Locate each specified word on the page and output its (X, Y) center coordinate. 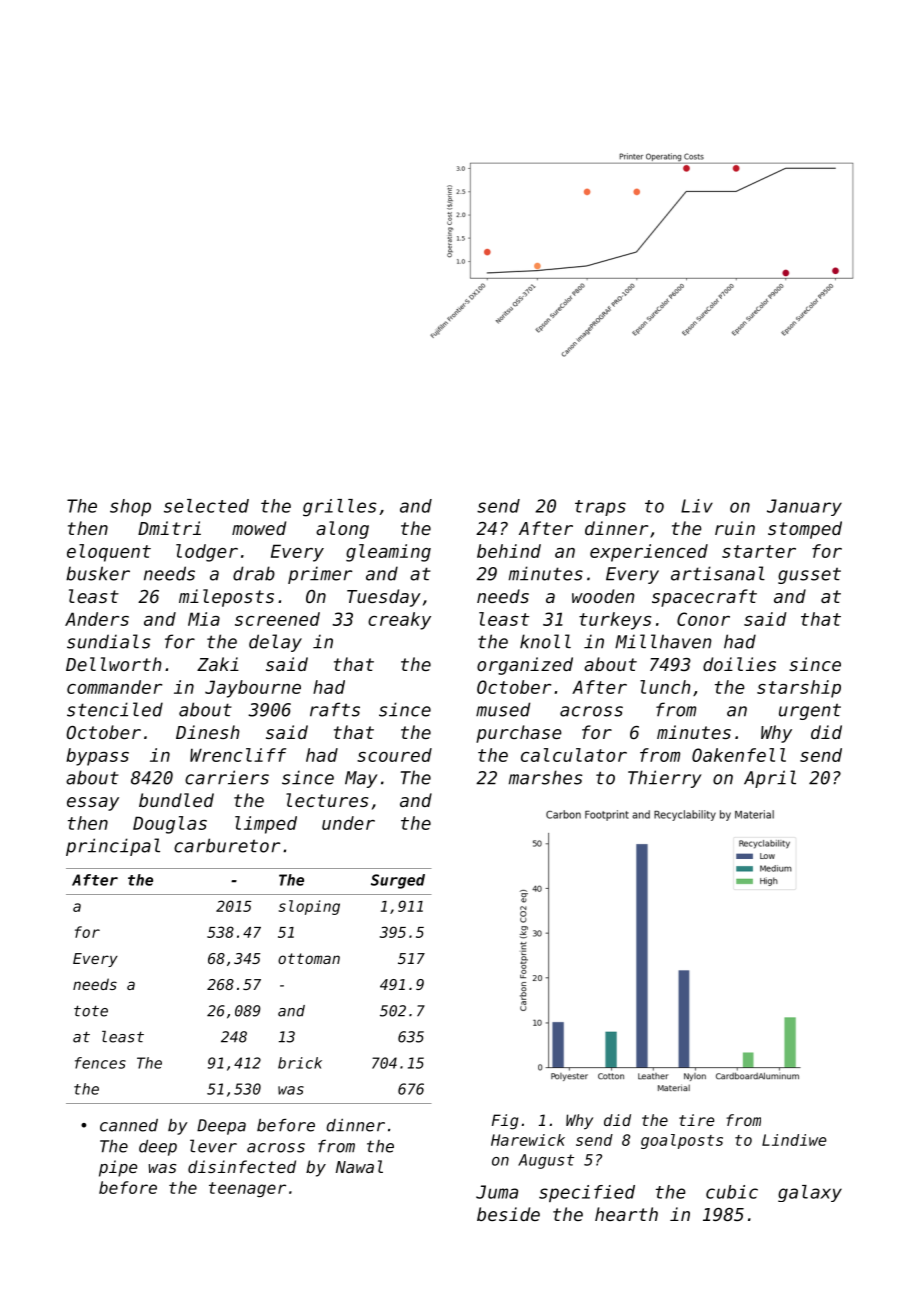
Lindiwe (794, 1140)
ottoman (309, 958)
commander (114, 687)
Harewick (528, 1140)
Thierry (665, 779)
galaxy (810, 1193)
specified (587, 1193)
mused (503, 709)
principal (113, 847)
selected (206, 506)
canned (129, 1125)
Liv (697, 506)
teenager (247, 1190)
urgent (810, 711)
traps (600, 508)
